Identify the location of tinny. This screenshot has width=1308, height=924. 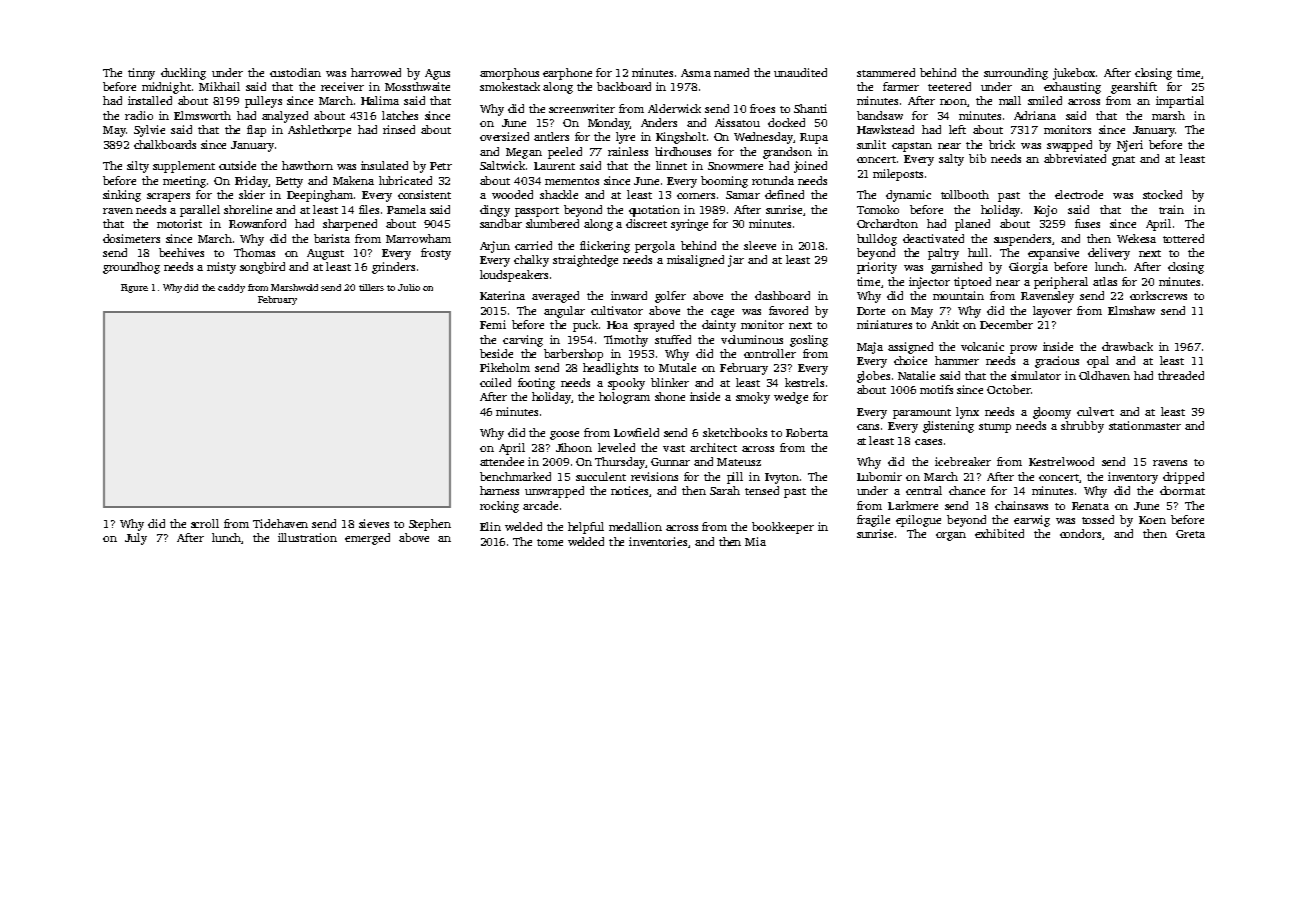
(141, 74).
